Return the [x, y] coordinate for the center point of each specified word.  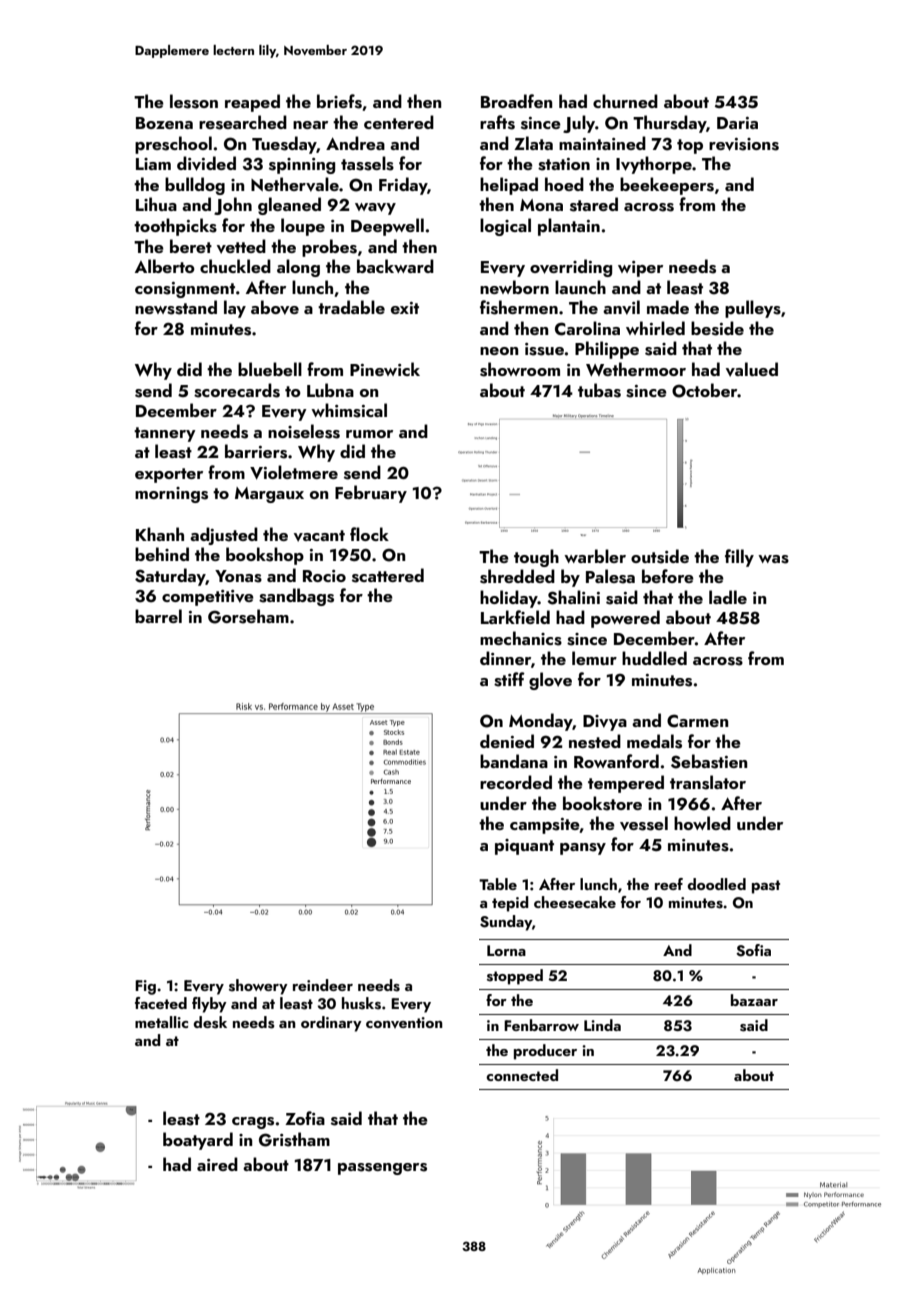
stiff [509, 679]
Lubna [330, 390]
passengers [382, 1169]
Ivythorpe [654, 165]
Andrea [355, 143]
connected [522, 1075]
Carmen [697, 721]
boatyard [198, 1141]
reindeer [323, 985]
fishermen [519, 307]
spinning [302, 166]
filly [739, 558]
